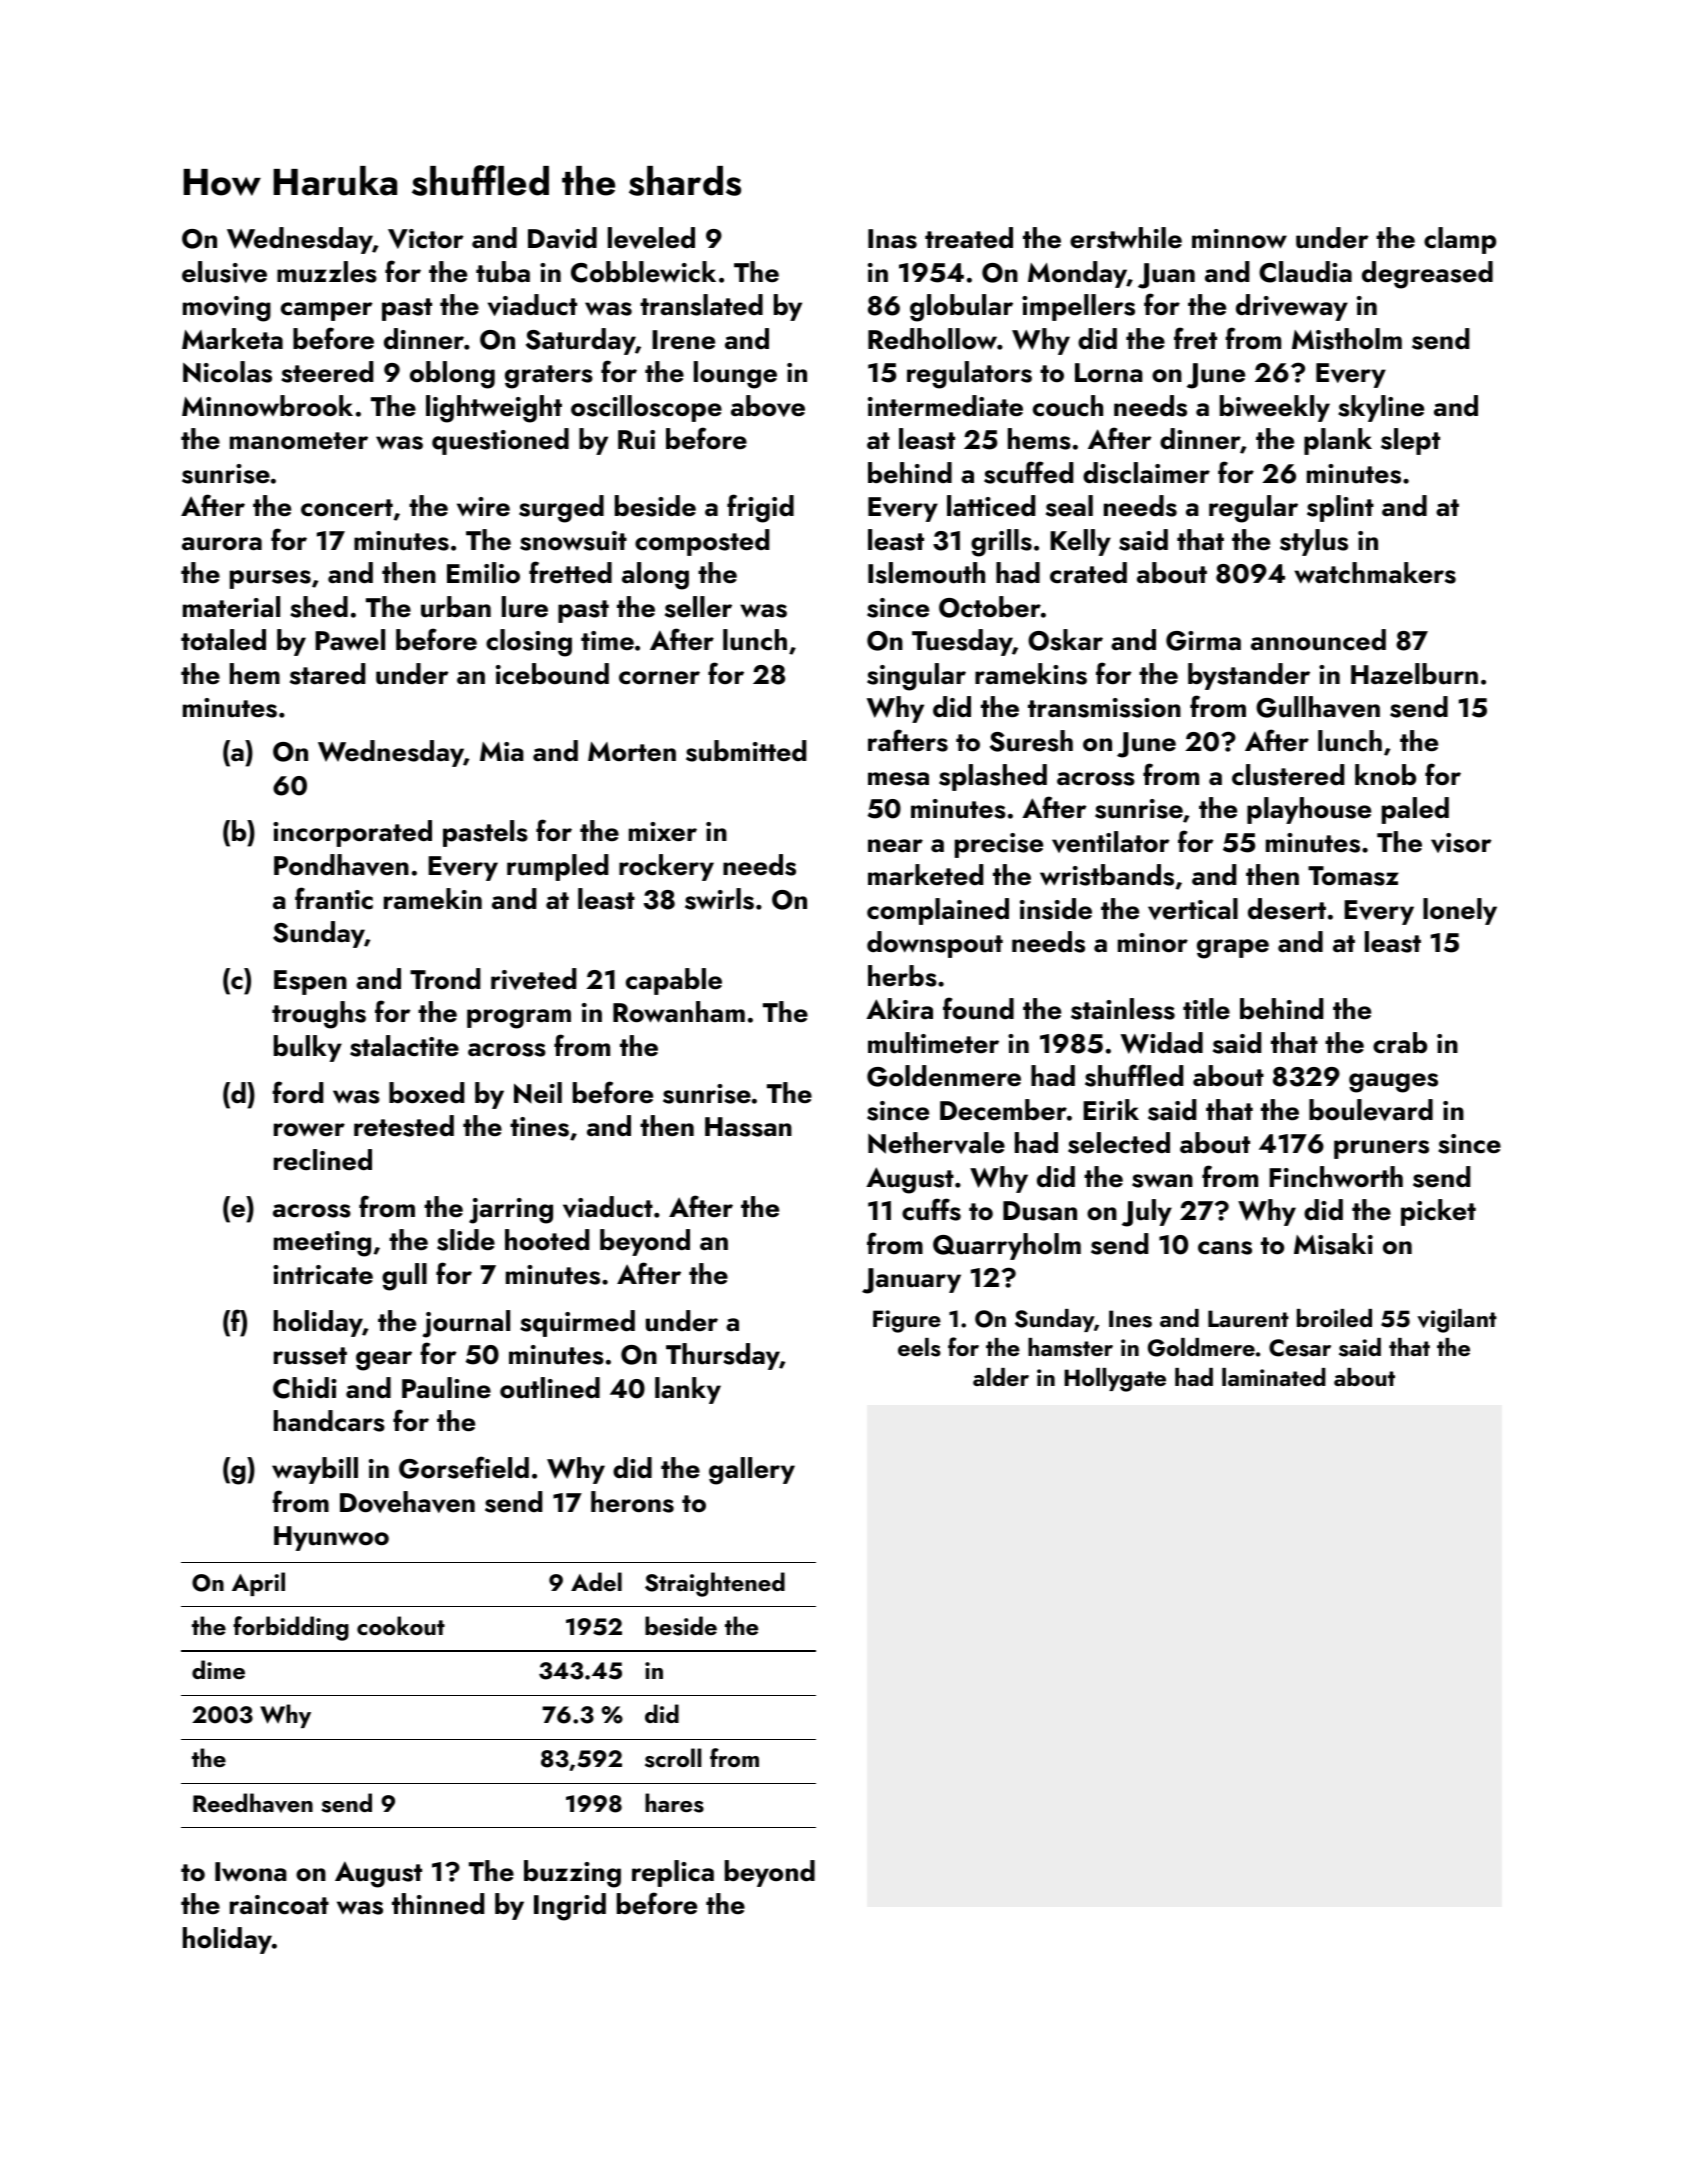  I want to click on singular, so click(916, 677).
